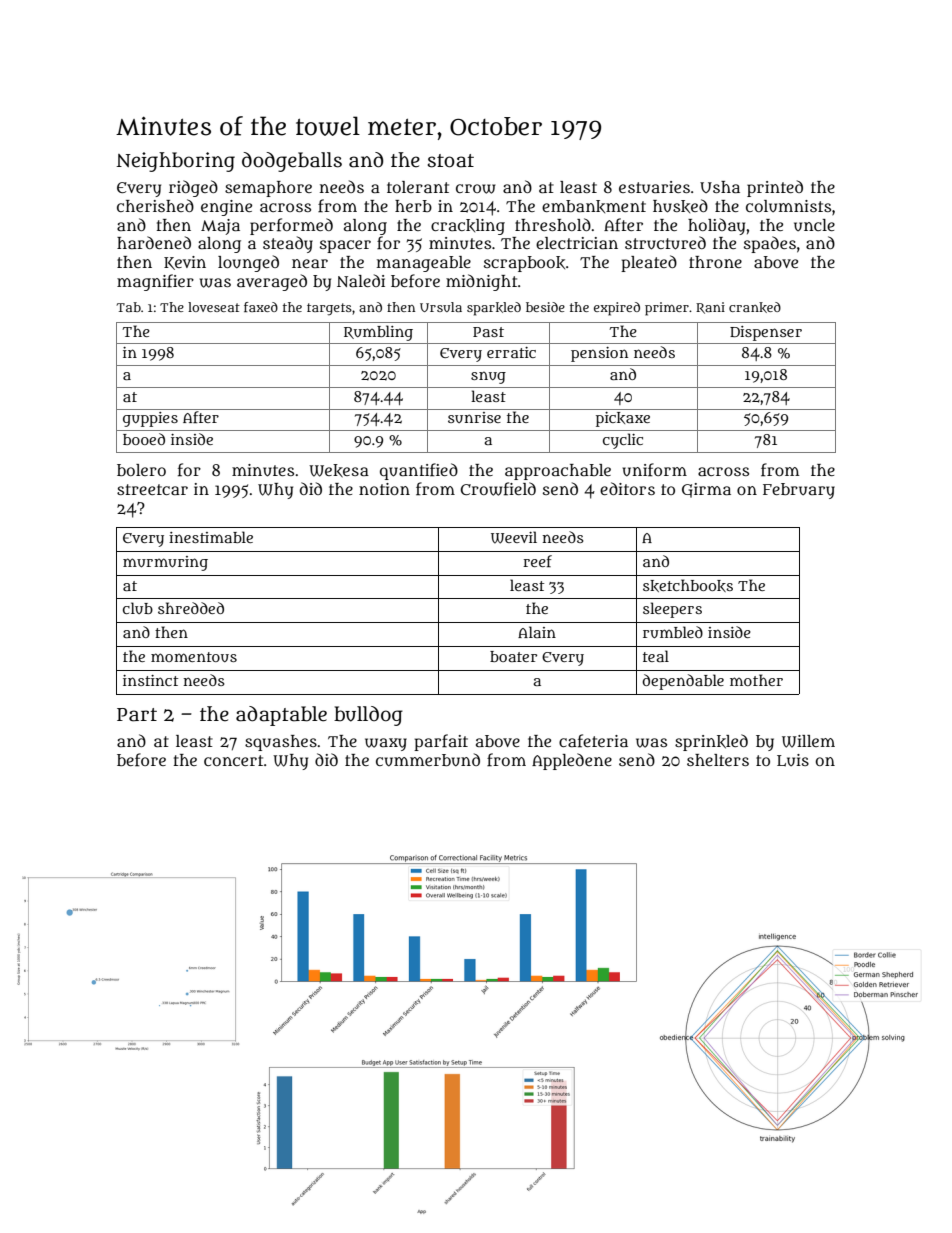 This screenshot has height=1233, width=952. I want to click on loveseat, so click(214, 307).
